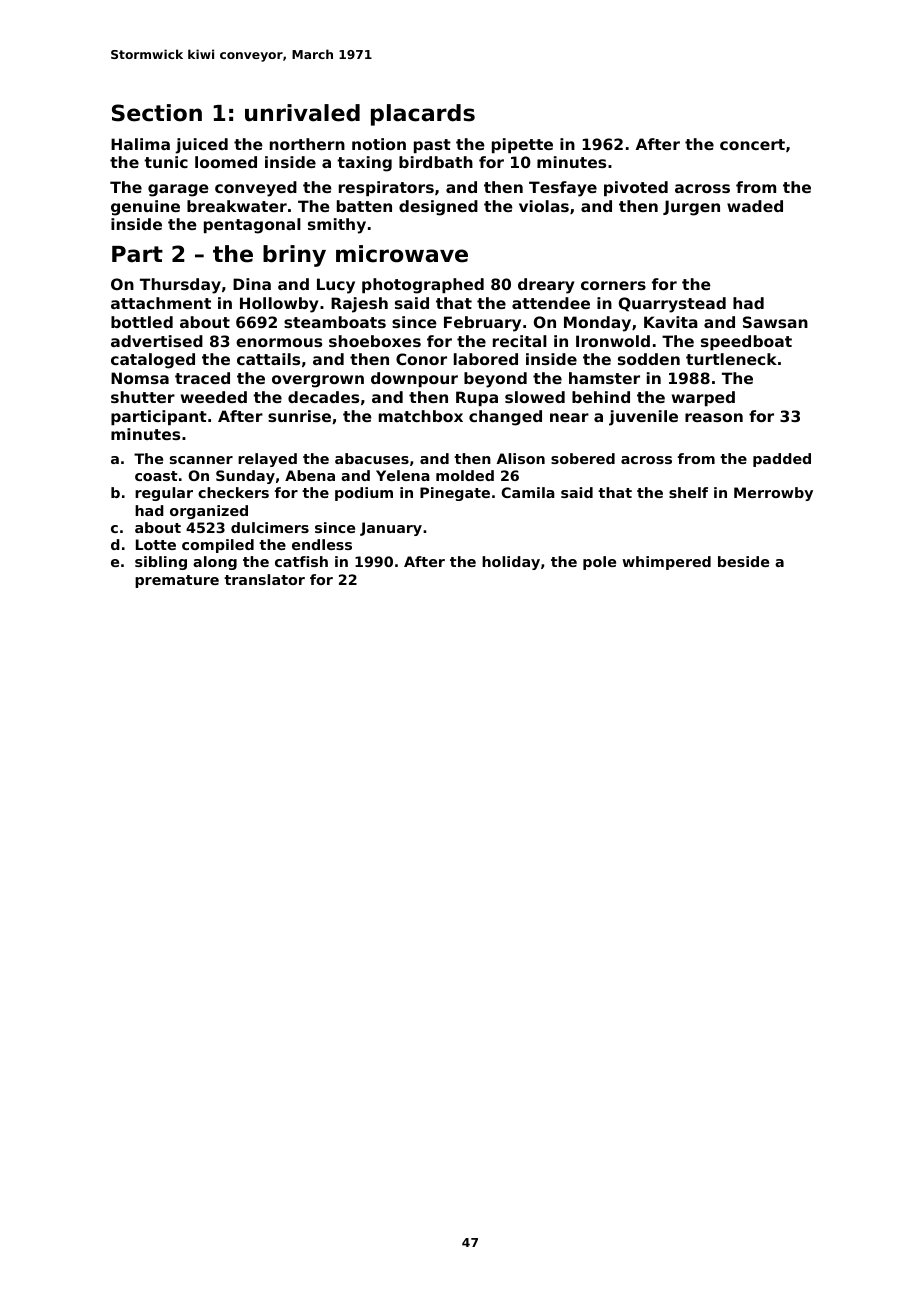  I want to click on bottled, so click(142, 322).
